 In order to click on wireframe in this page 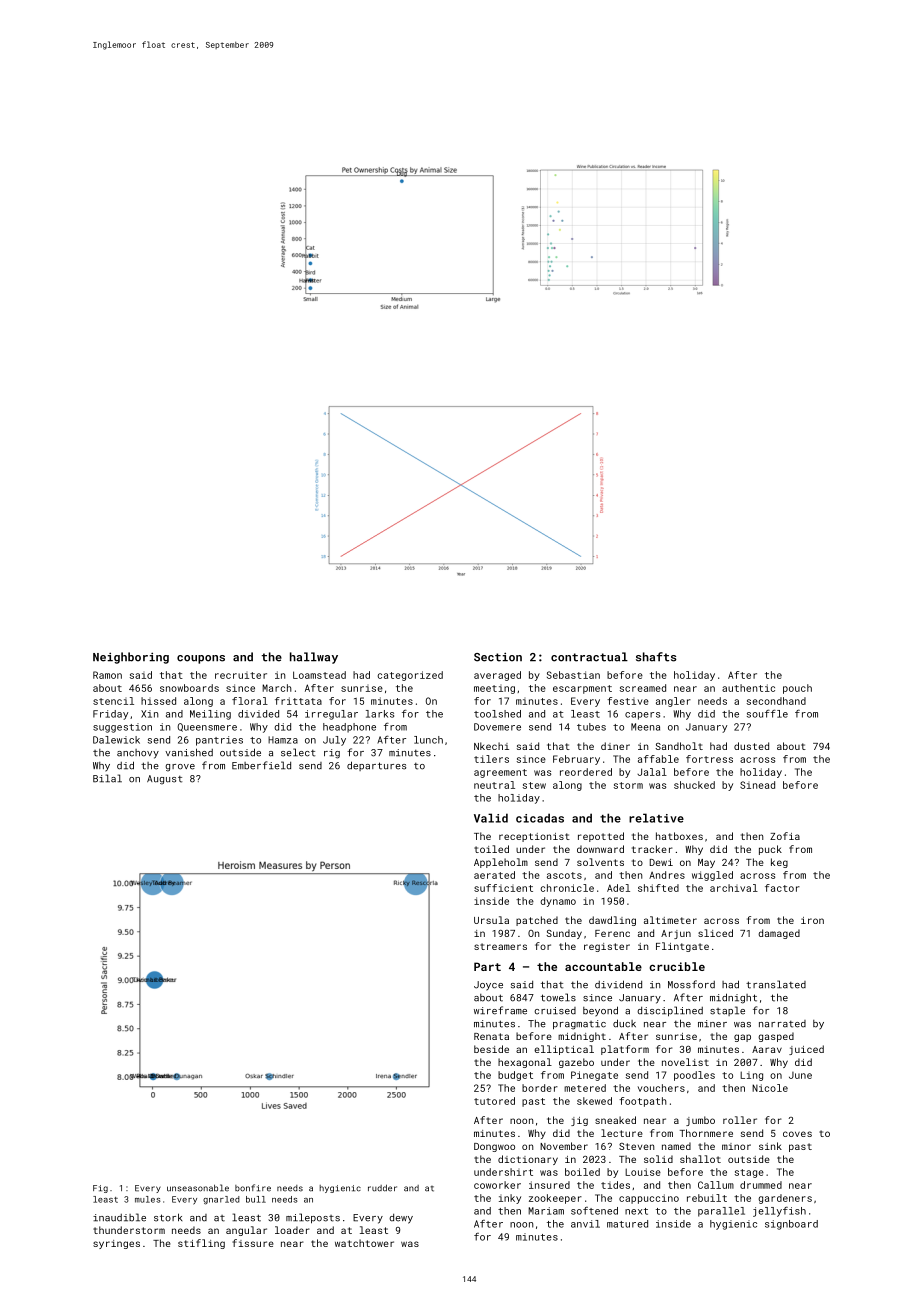, I will do `click(500, 1010)`.
